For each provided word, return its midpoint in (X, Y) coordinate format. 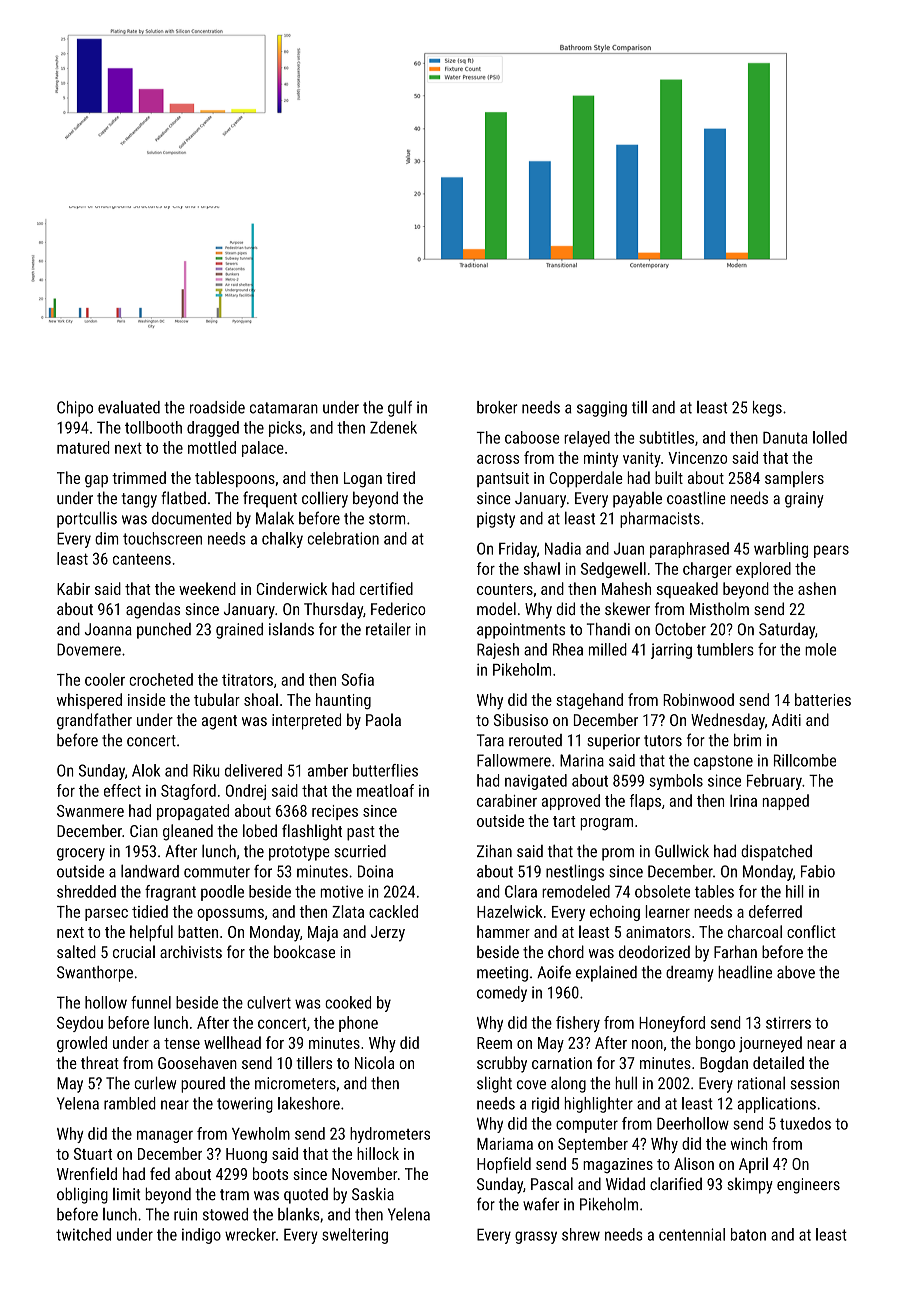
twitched (83, 1234)
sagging (602, 409)
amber (328, 770)
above (796, 972)
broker (497, 407)
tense (182, 1043)
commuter (217, 872)
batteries (823, 699)
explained (606, 973)
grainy (804, 500)
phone (358, 1024)
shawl (542, 568)
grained (239, 631)
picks (285, 429)
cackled (393, 911)
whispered (89, 701)
